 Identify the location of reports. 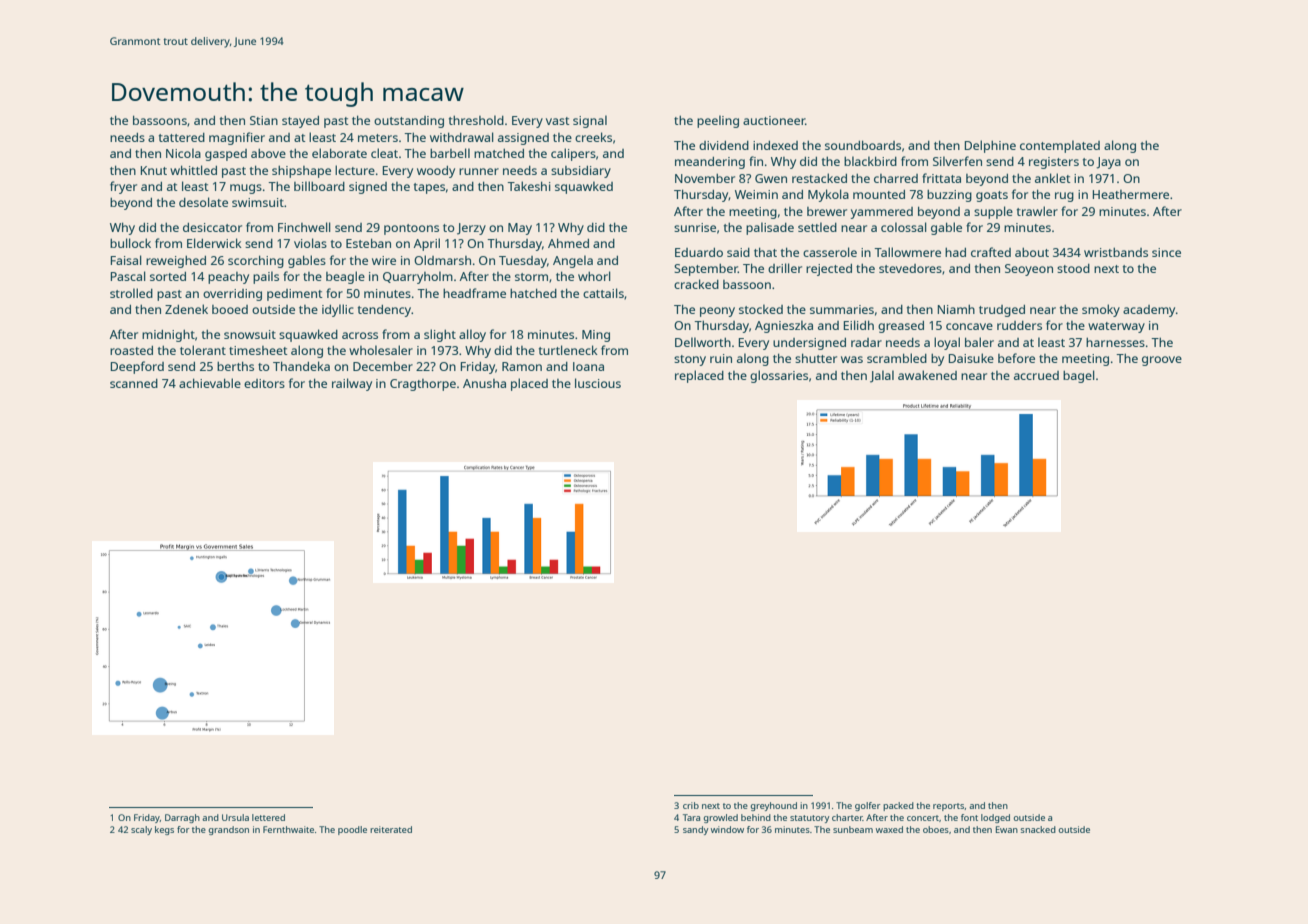
(949, 807).
